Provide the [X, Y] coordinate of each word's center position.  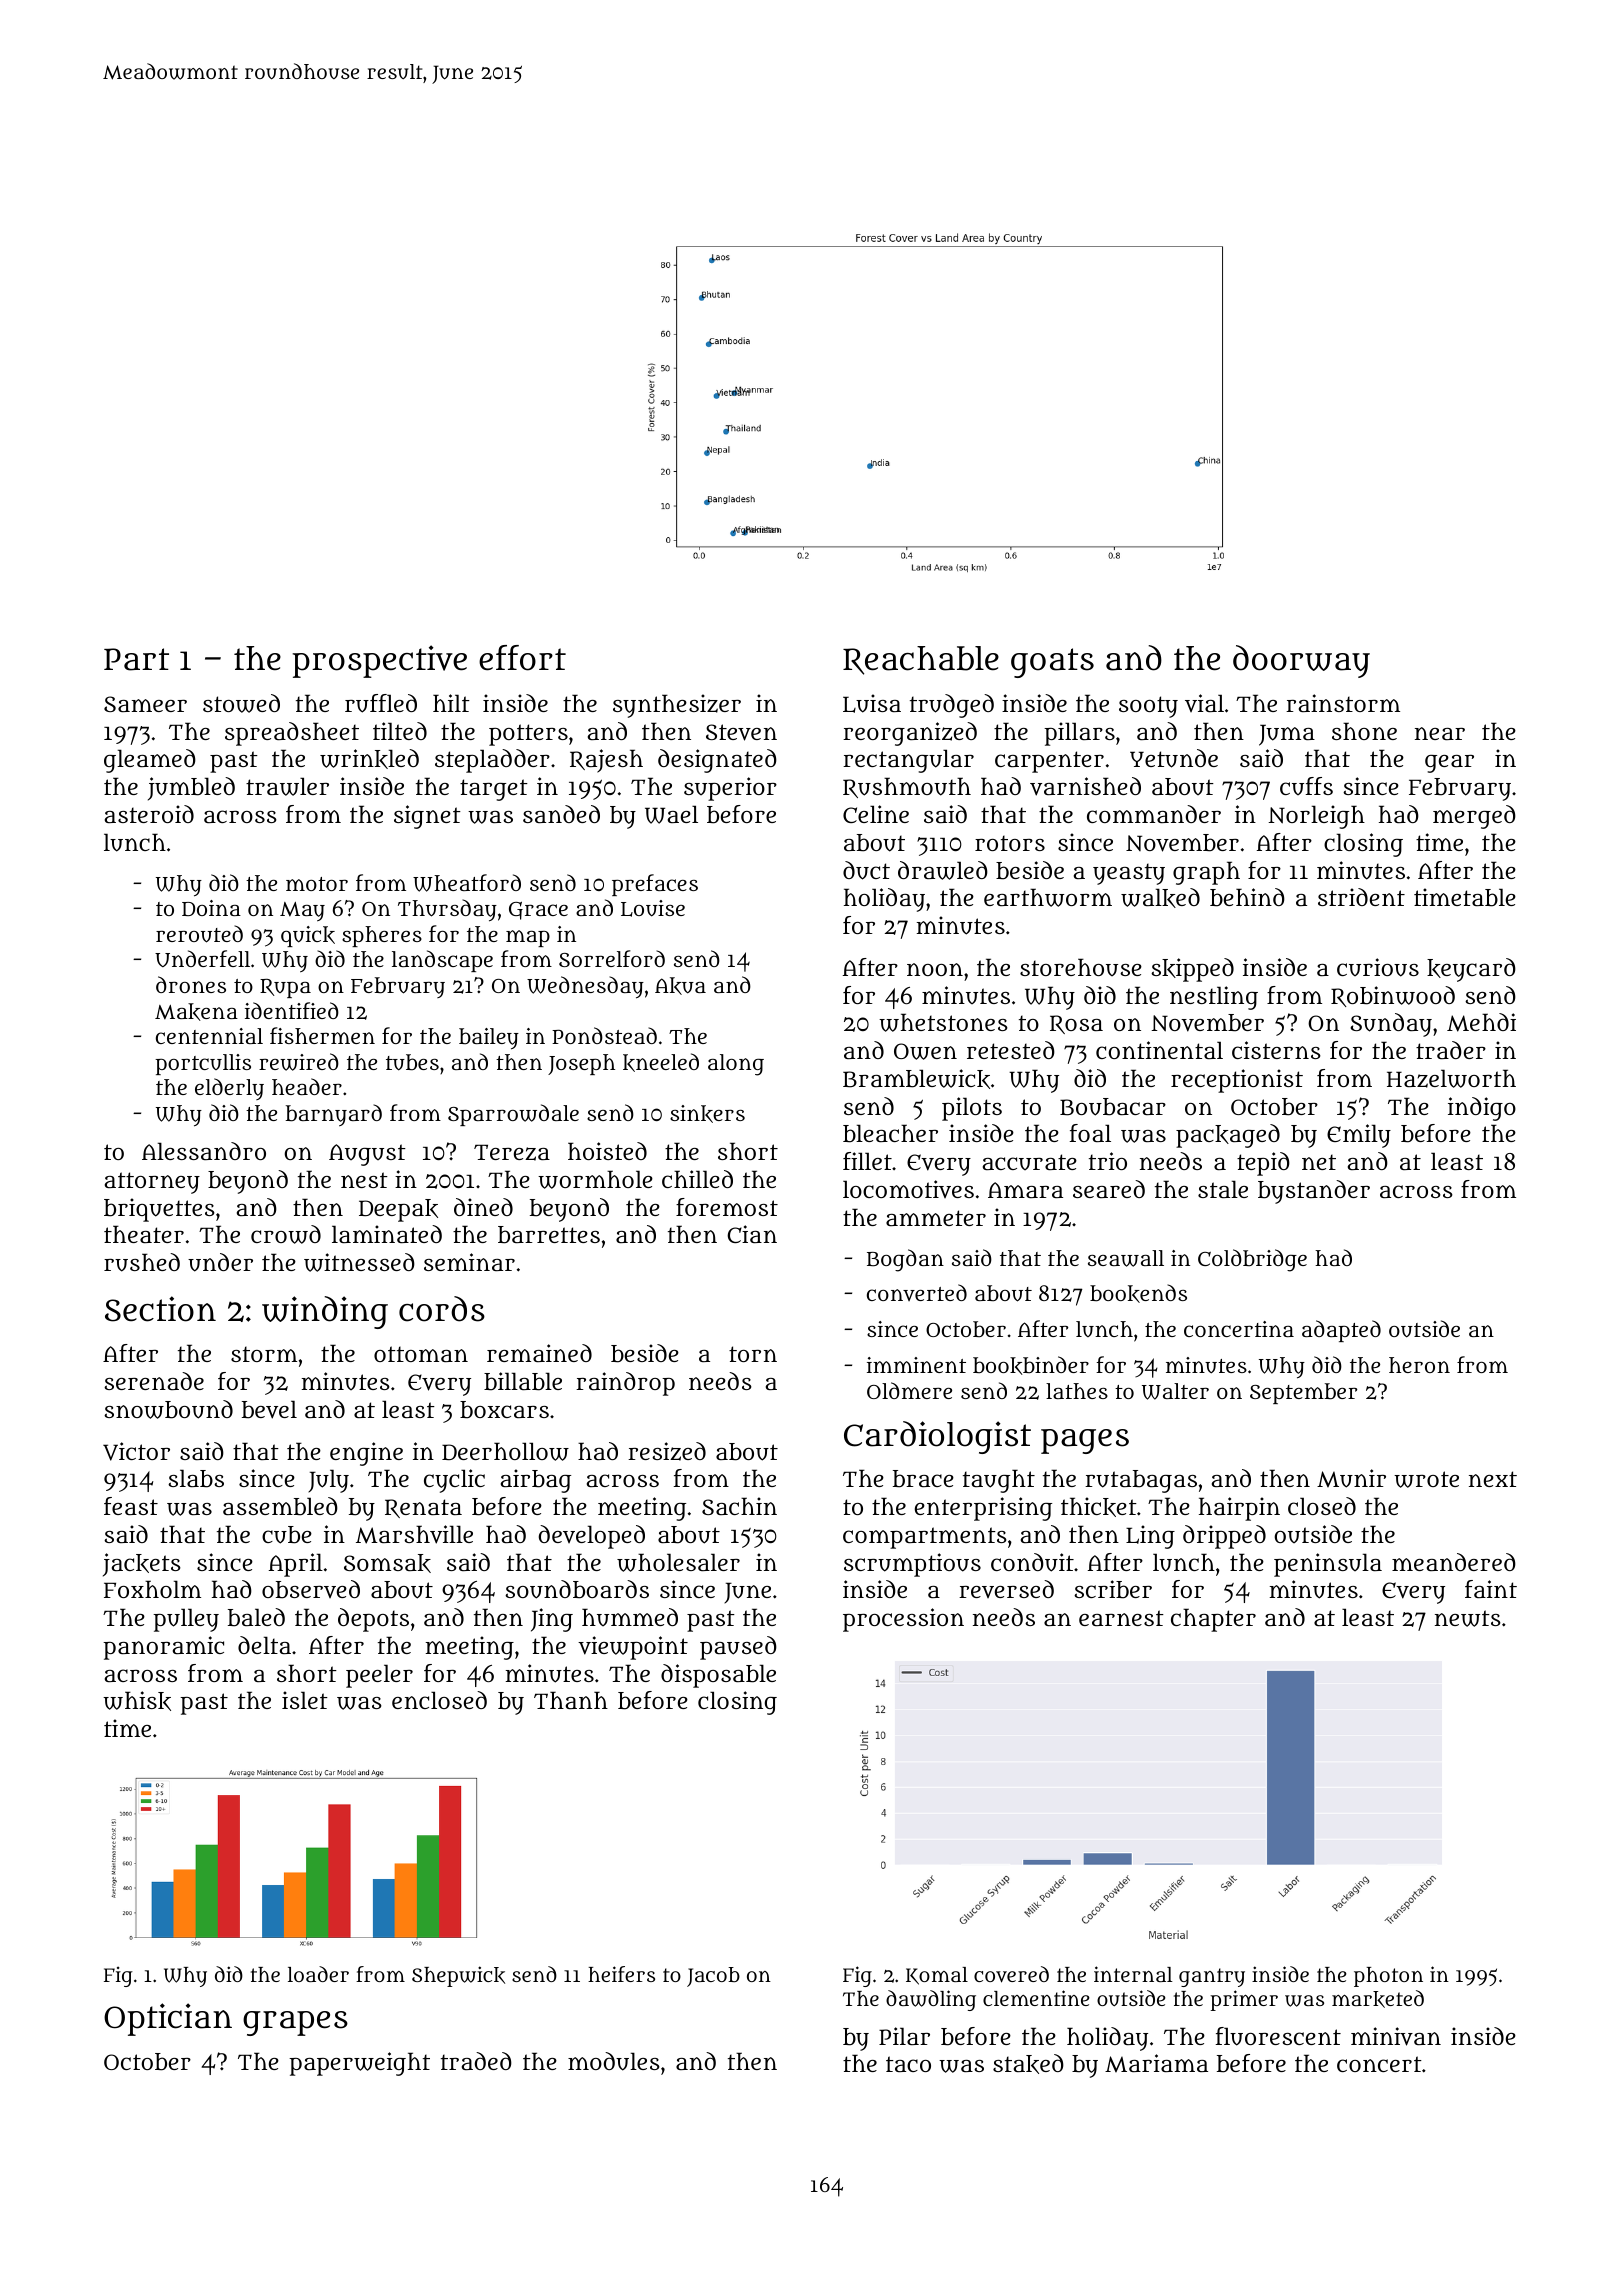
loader [318, 1974]
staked [1028, 2064]
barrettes [549, 1235]
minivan [1396, 2036]
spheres [382, 936]
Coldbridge [1252, 1260]
